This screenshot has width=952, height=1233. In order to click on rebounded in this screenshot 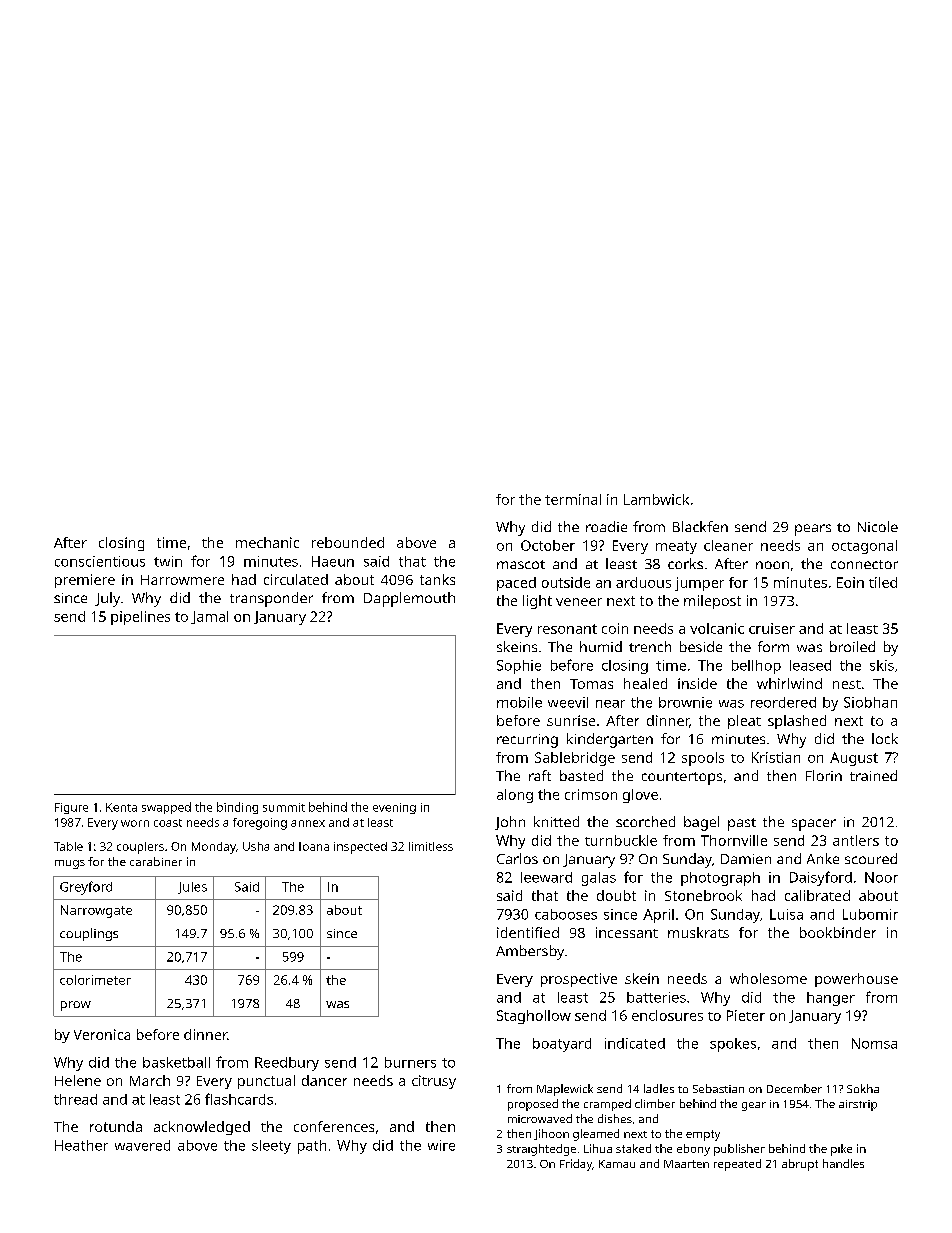, I will do `click(348, 542)`.
